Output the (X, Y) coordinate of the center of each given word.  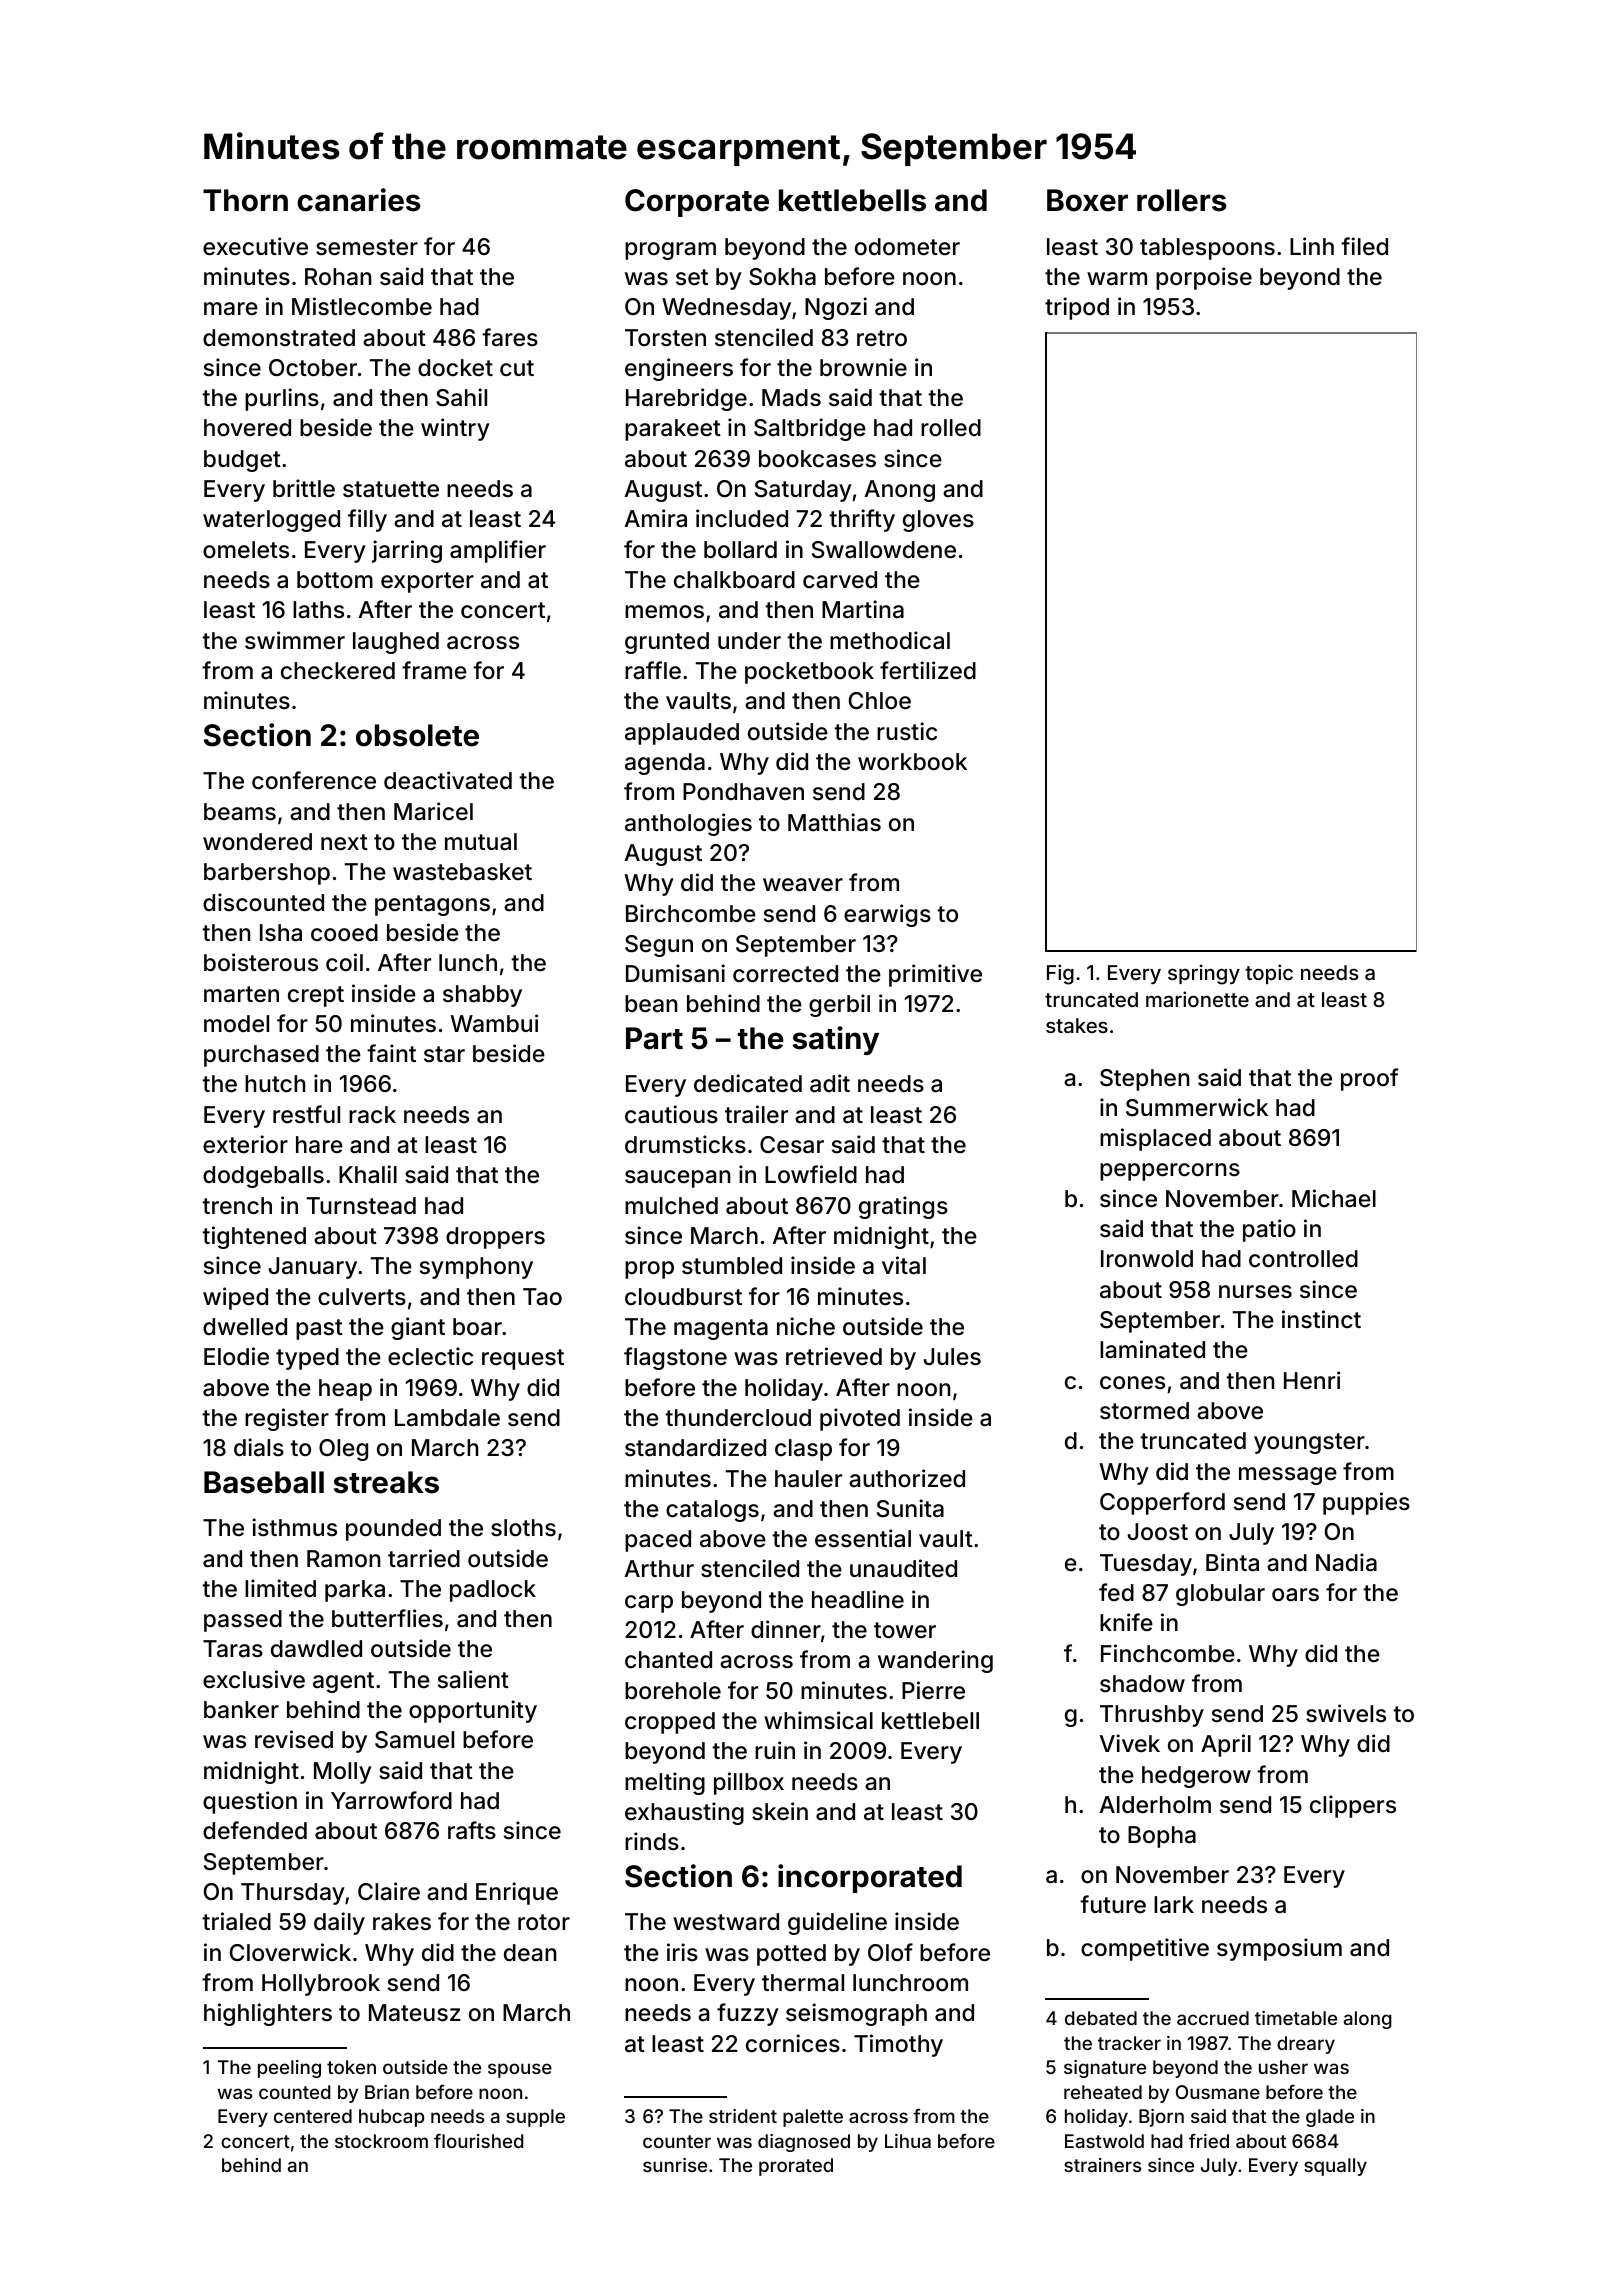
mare (231, 309)
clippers (1353, 1806)
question (250, 1802)
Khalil (368, 1174)
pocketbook (809, 673)
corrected (785, 974)
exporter (427, 582)
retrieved (834, 1356)
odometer (907, 247)
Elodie (236, 1356)
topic (1269, 974)
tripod (1077, 308)
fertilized (928, 670)
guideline (837, 1923)
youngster (1309, 1443)
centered (313, 2116)
